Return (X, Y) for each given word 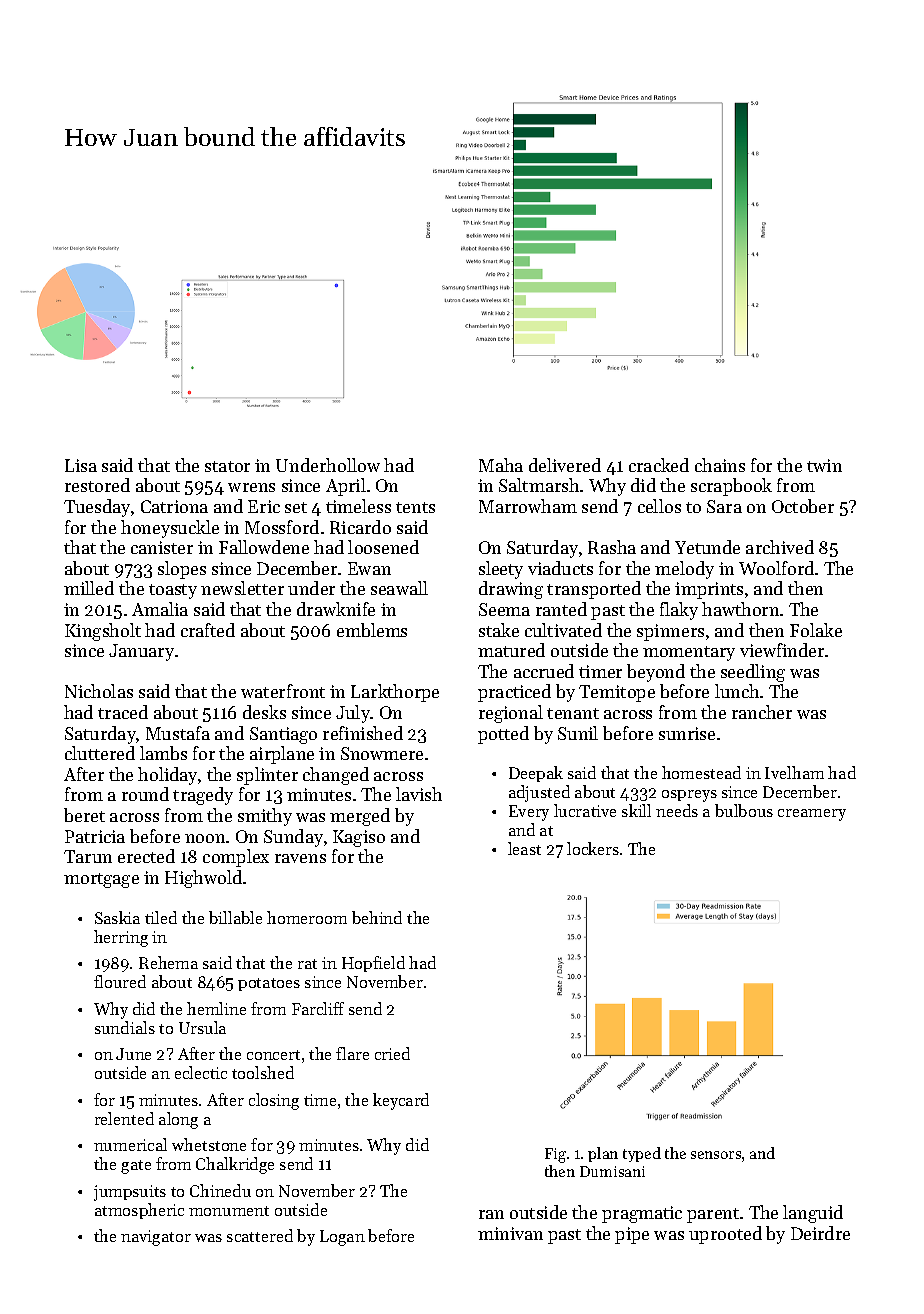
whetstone (209, 1144)
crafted (208, 630)
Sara (724, 506)
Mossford (282, 527)
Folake (816, 630)
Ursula (202, 1027)
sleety (501, 570)
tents (415, 507)
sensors (716, 1155)
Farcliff (318, 1008)
